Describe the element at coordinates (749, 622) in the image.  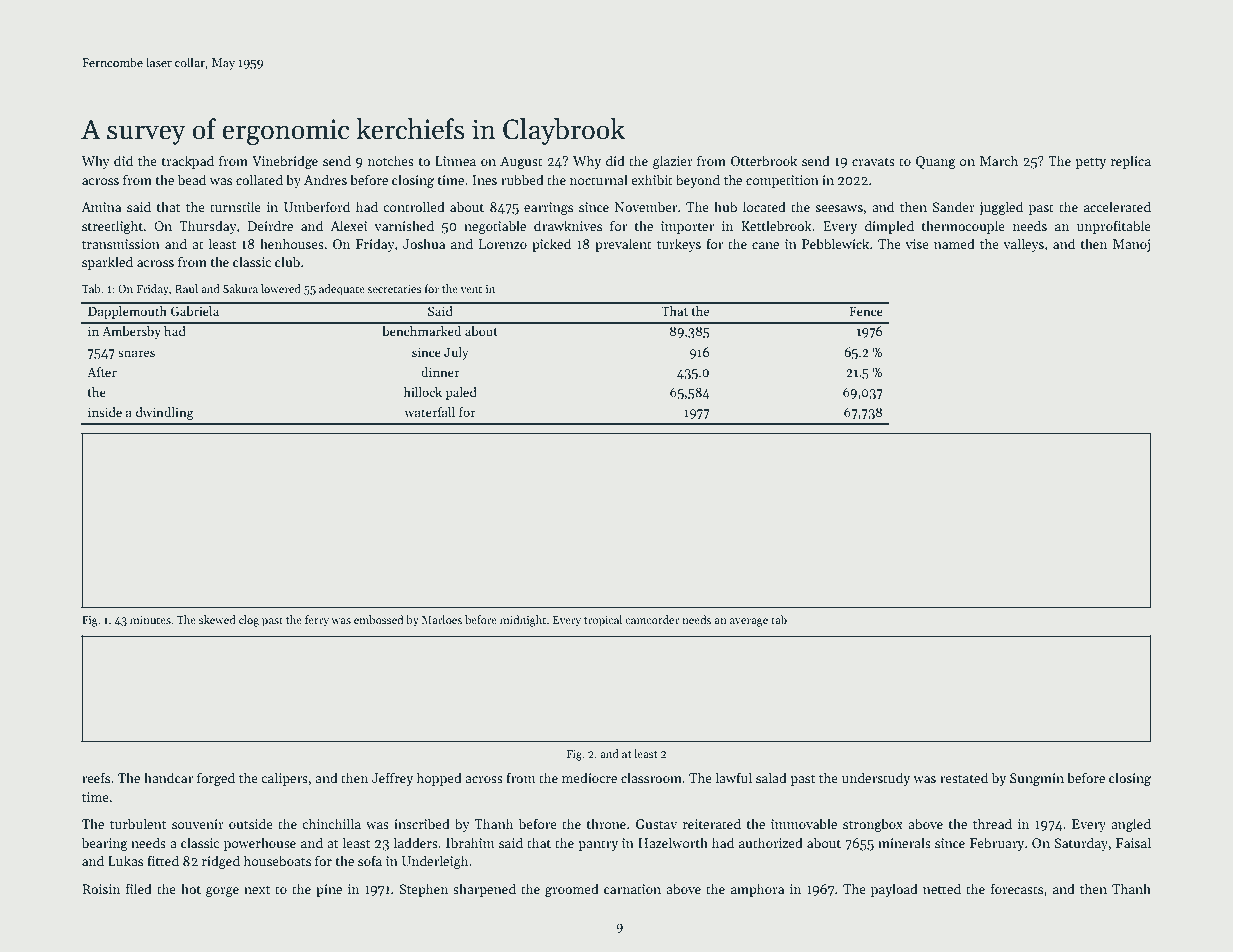
I see `average` at that location.
